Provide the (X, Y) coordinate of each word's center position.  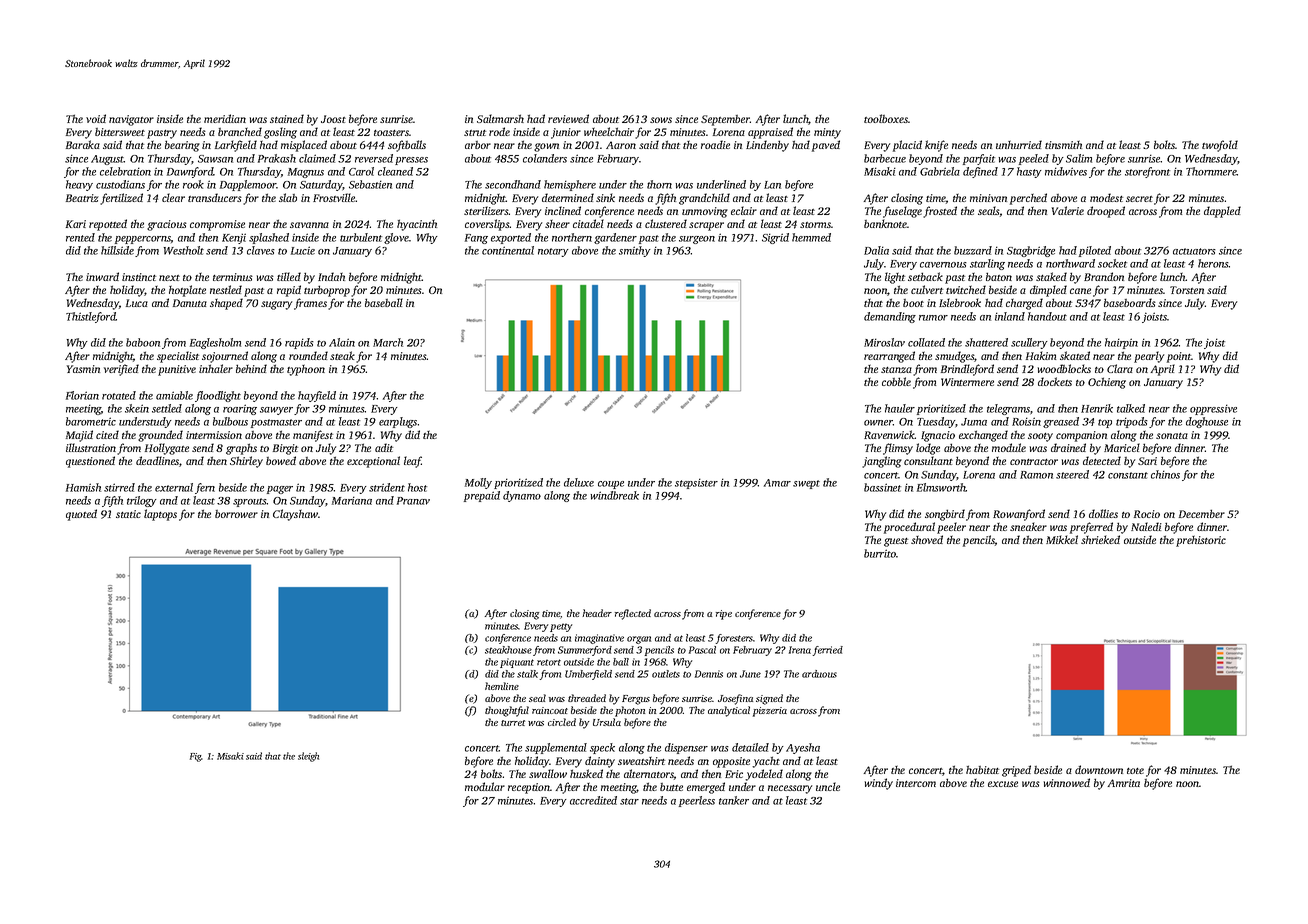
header (597, 613)
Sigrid (775, 238)
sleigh (308, 757)
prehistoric (1201, 541)
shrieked (1100, 539)
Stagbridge (1031, 251)
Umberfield (588, 675)
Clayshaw (295, 515)
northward (1070, 263)
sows (661, 120)
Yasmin (83, 369)
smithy (635, 251)
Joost (333, 119)
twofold (1220, 146)
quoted (81, 515)
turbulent (361, 237)
